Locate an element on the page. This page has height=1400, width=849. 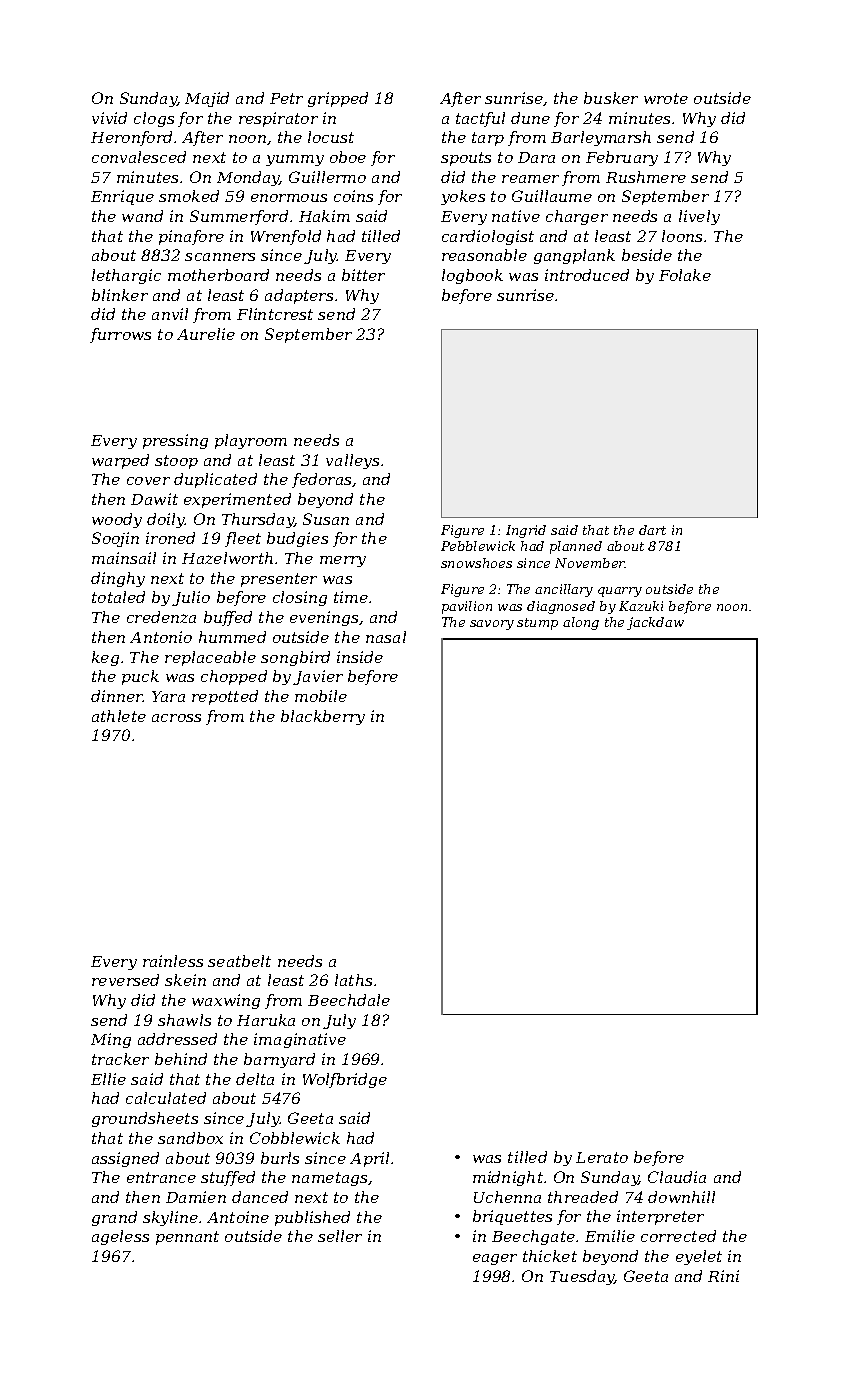
dart is located at coordinates (652, 530).
